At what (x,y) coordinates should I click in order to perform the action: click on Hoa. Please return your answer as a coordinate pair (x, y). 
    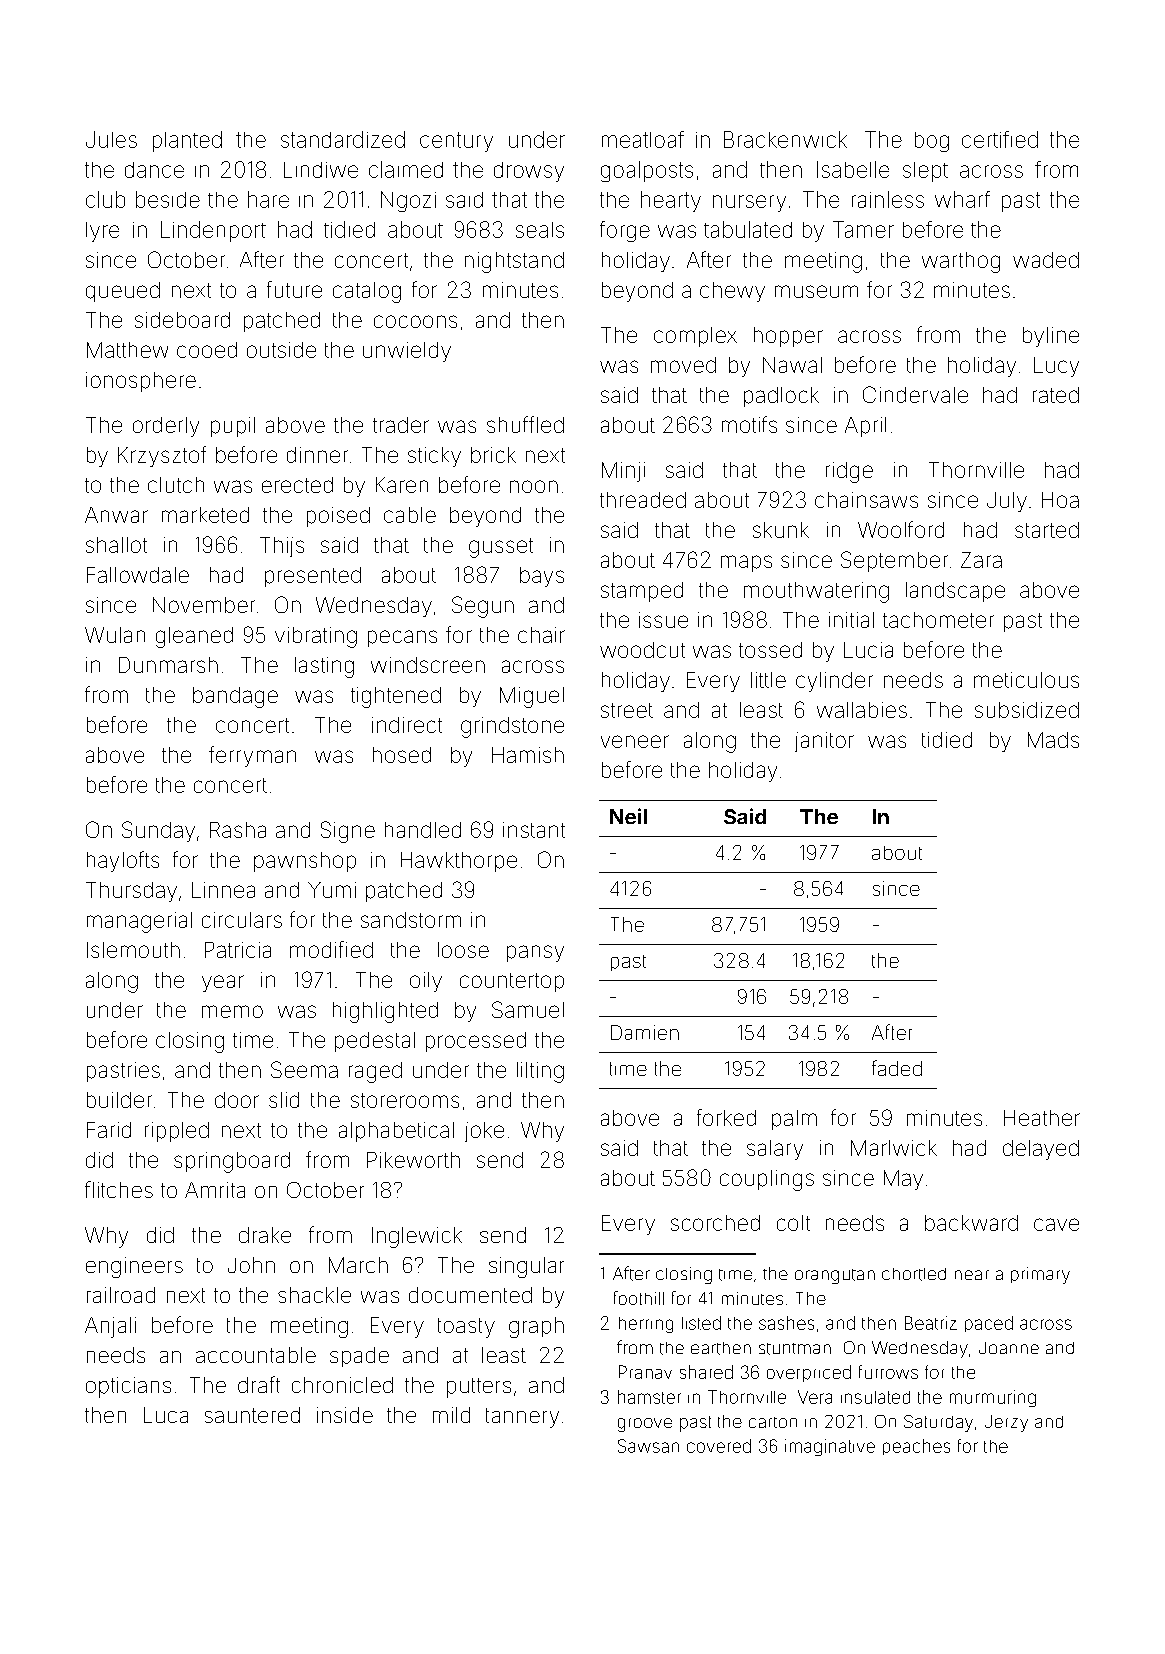
    Looking at the image, I should click on (1060, 500).
